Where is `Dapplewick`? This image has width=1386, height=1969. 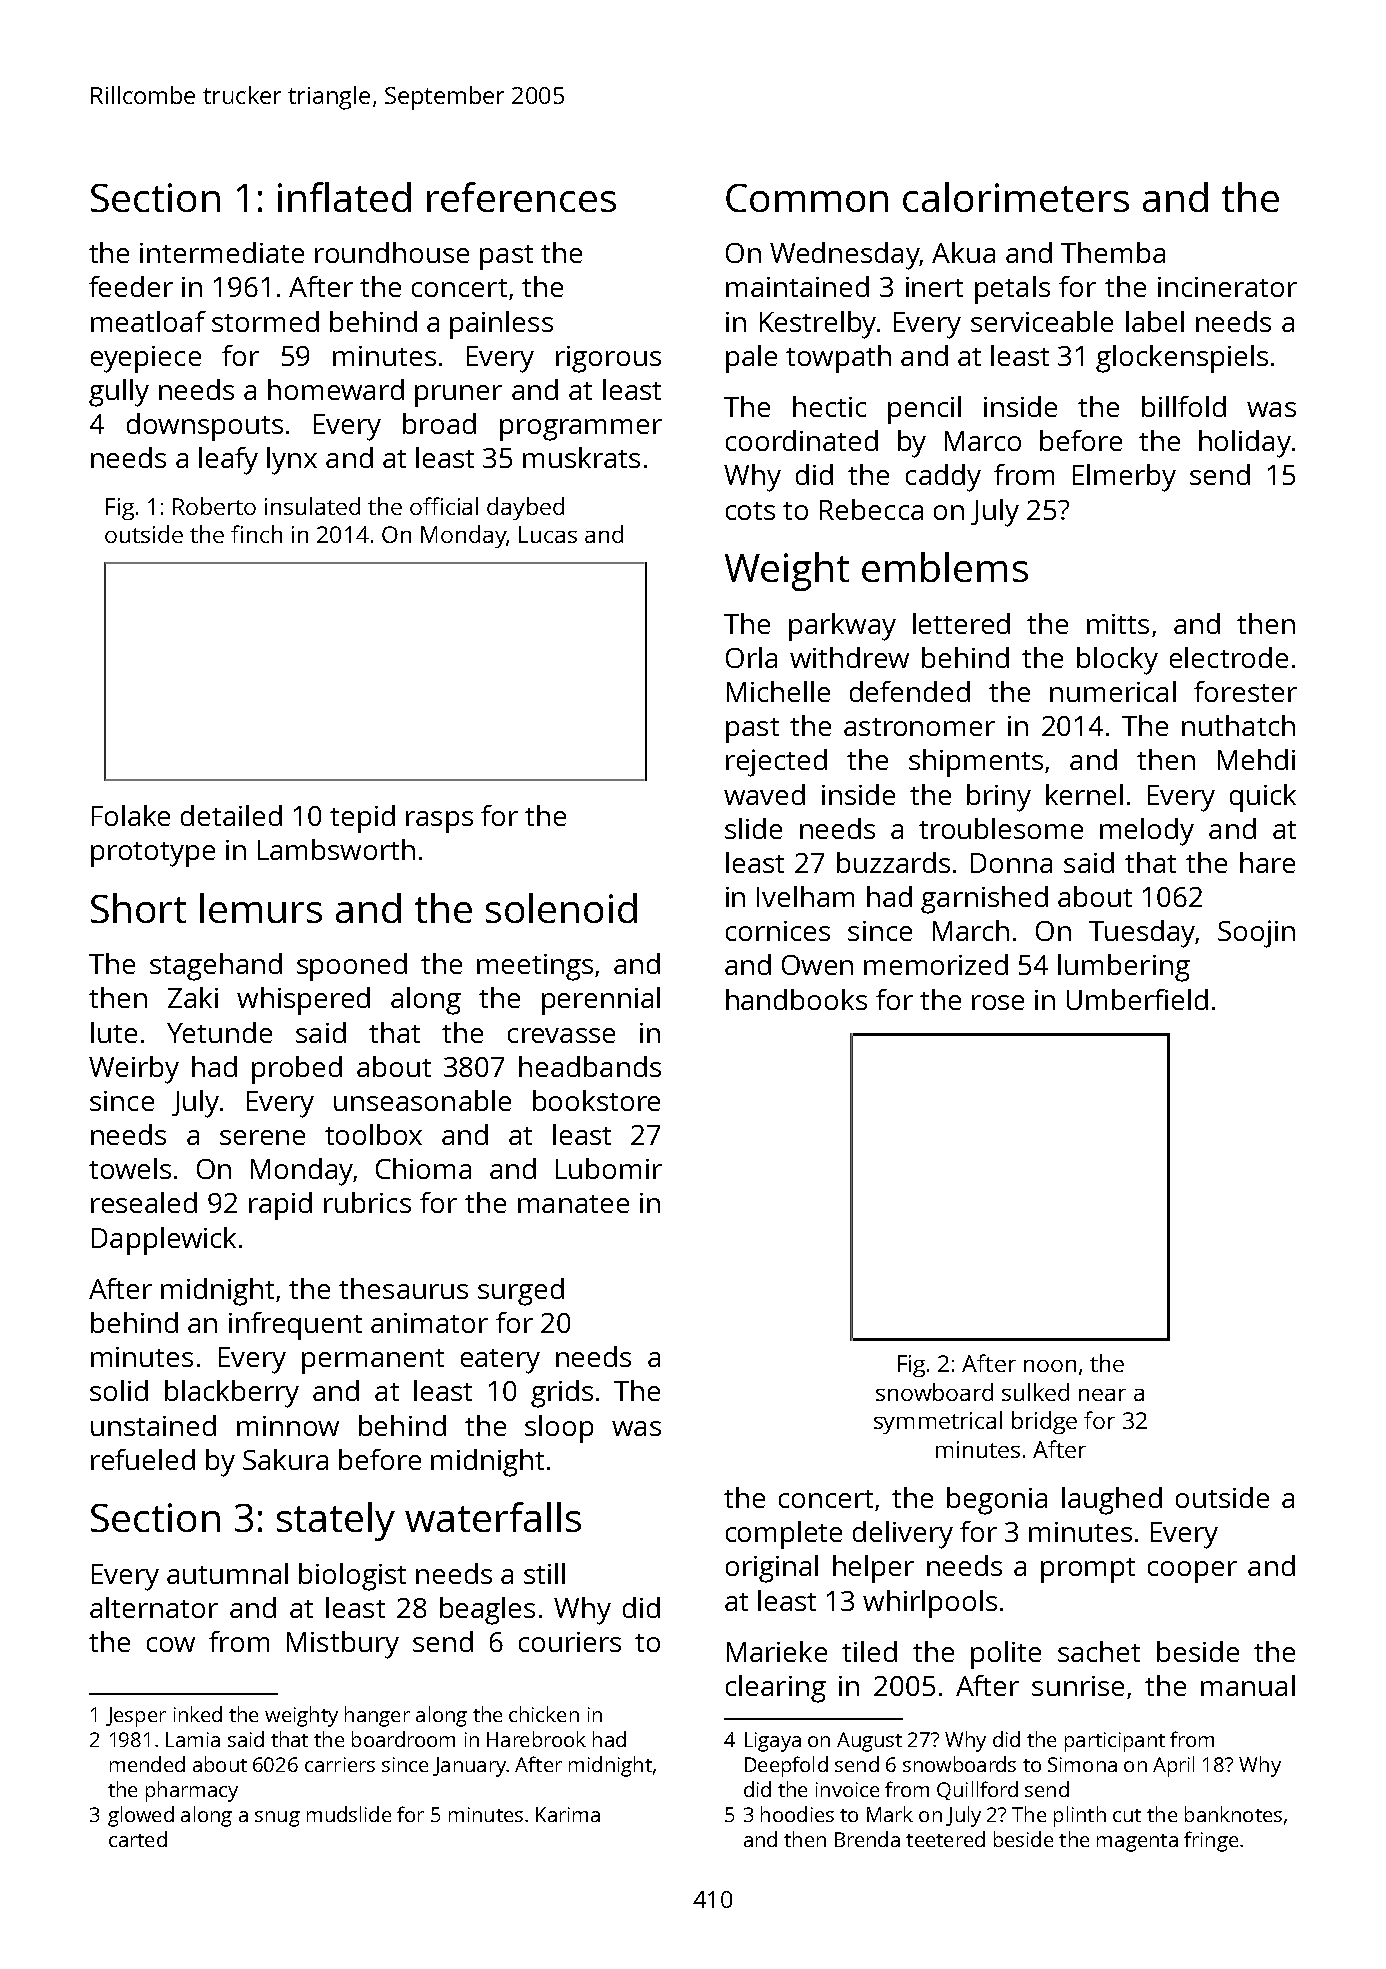
Dapplewick is located at coordinates (164, 1241).
